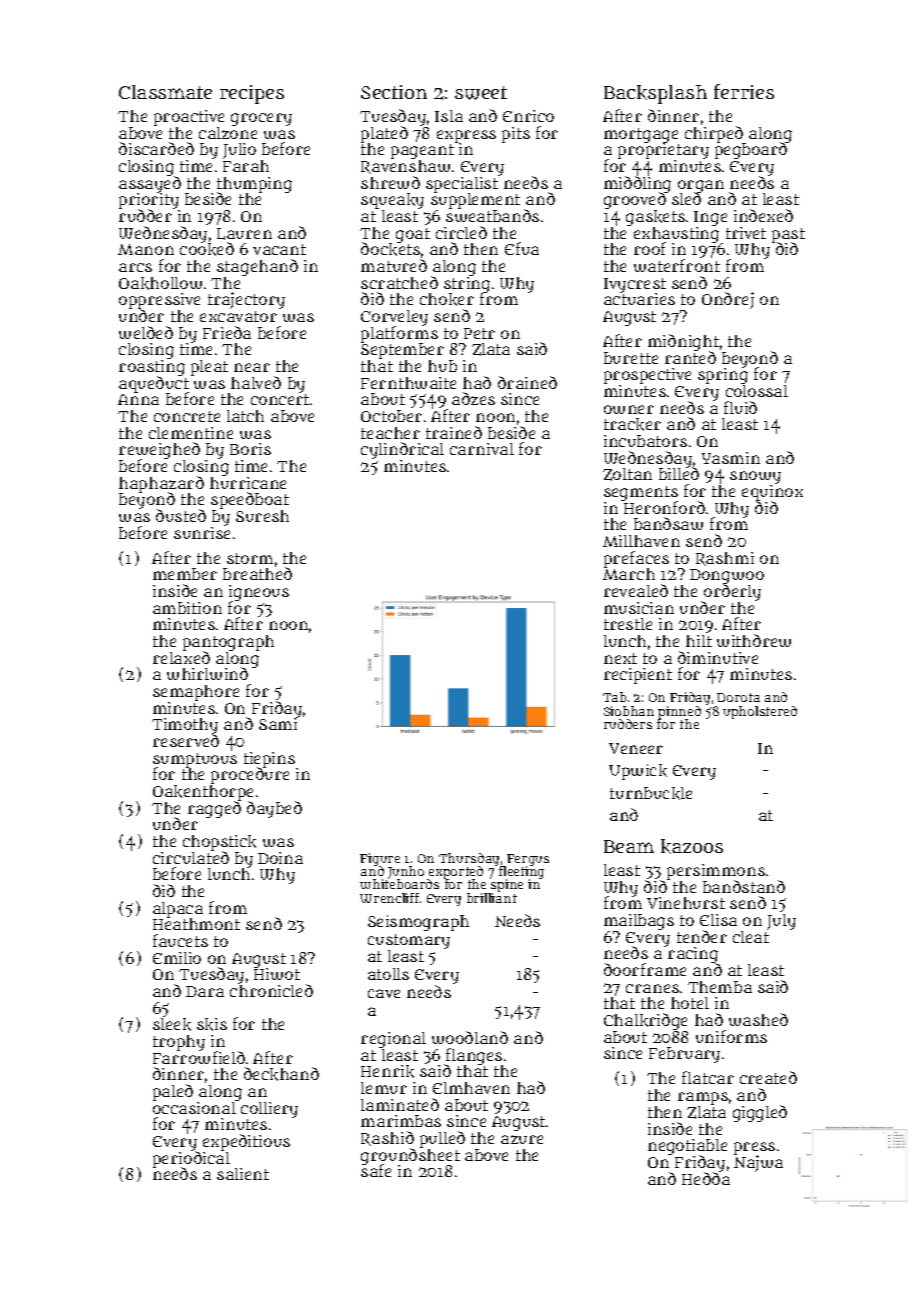 Image resolution: width=924 pixels, height=1308 pixels. Describe the element at coordinates (278, 724) in the image. I see `Sami` at that location.
